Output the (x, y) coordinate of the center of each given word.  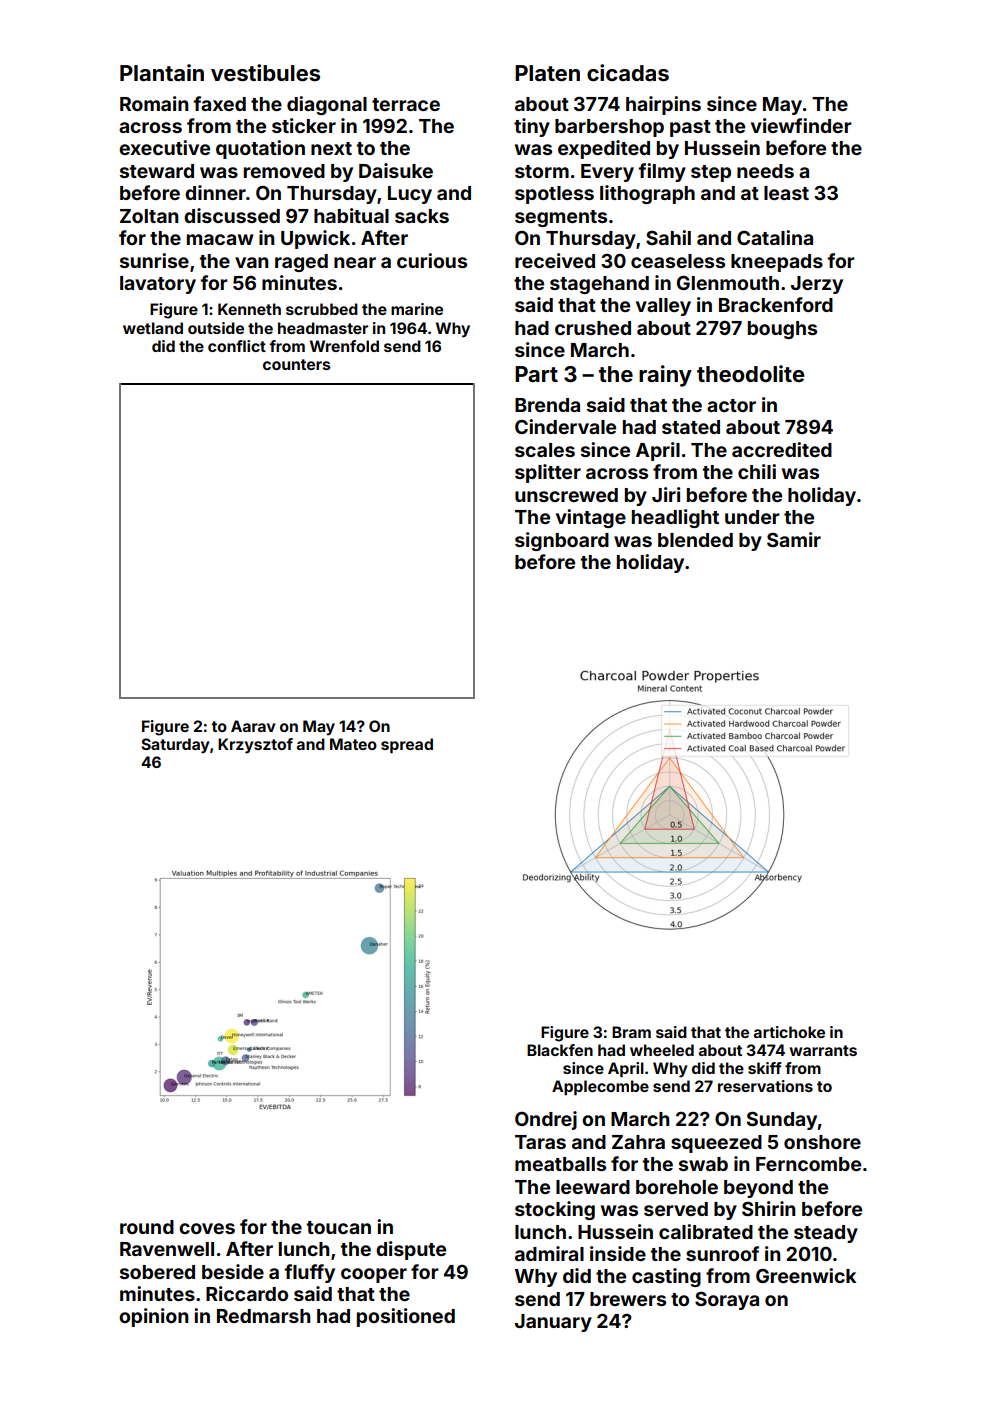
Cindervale (565, 426)
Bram (631, 1032)
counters (297, 364)
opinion (154, 1317)
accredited (782, 449)
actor (731, 405)
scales (545, 450)
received (555, 260)
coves (207, 1228)
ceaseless (678, 261)
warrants (823, 1050)
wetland (153, 328)
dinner (215, 192)
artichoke (789, 1032)
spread (407, 745)
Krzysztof (255, 746)
